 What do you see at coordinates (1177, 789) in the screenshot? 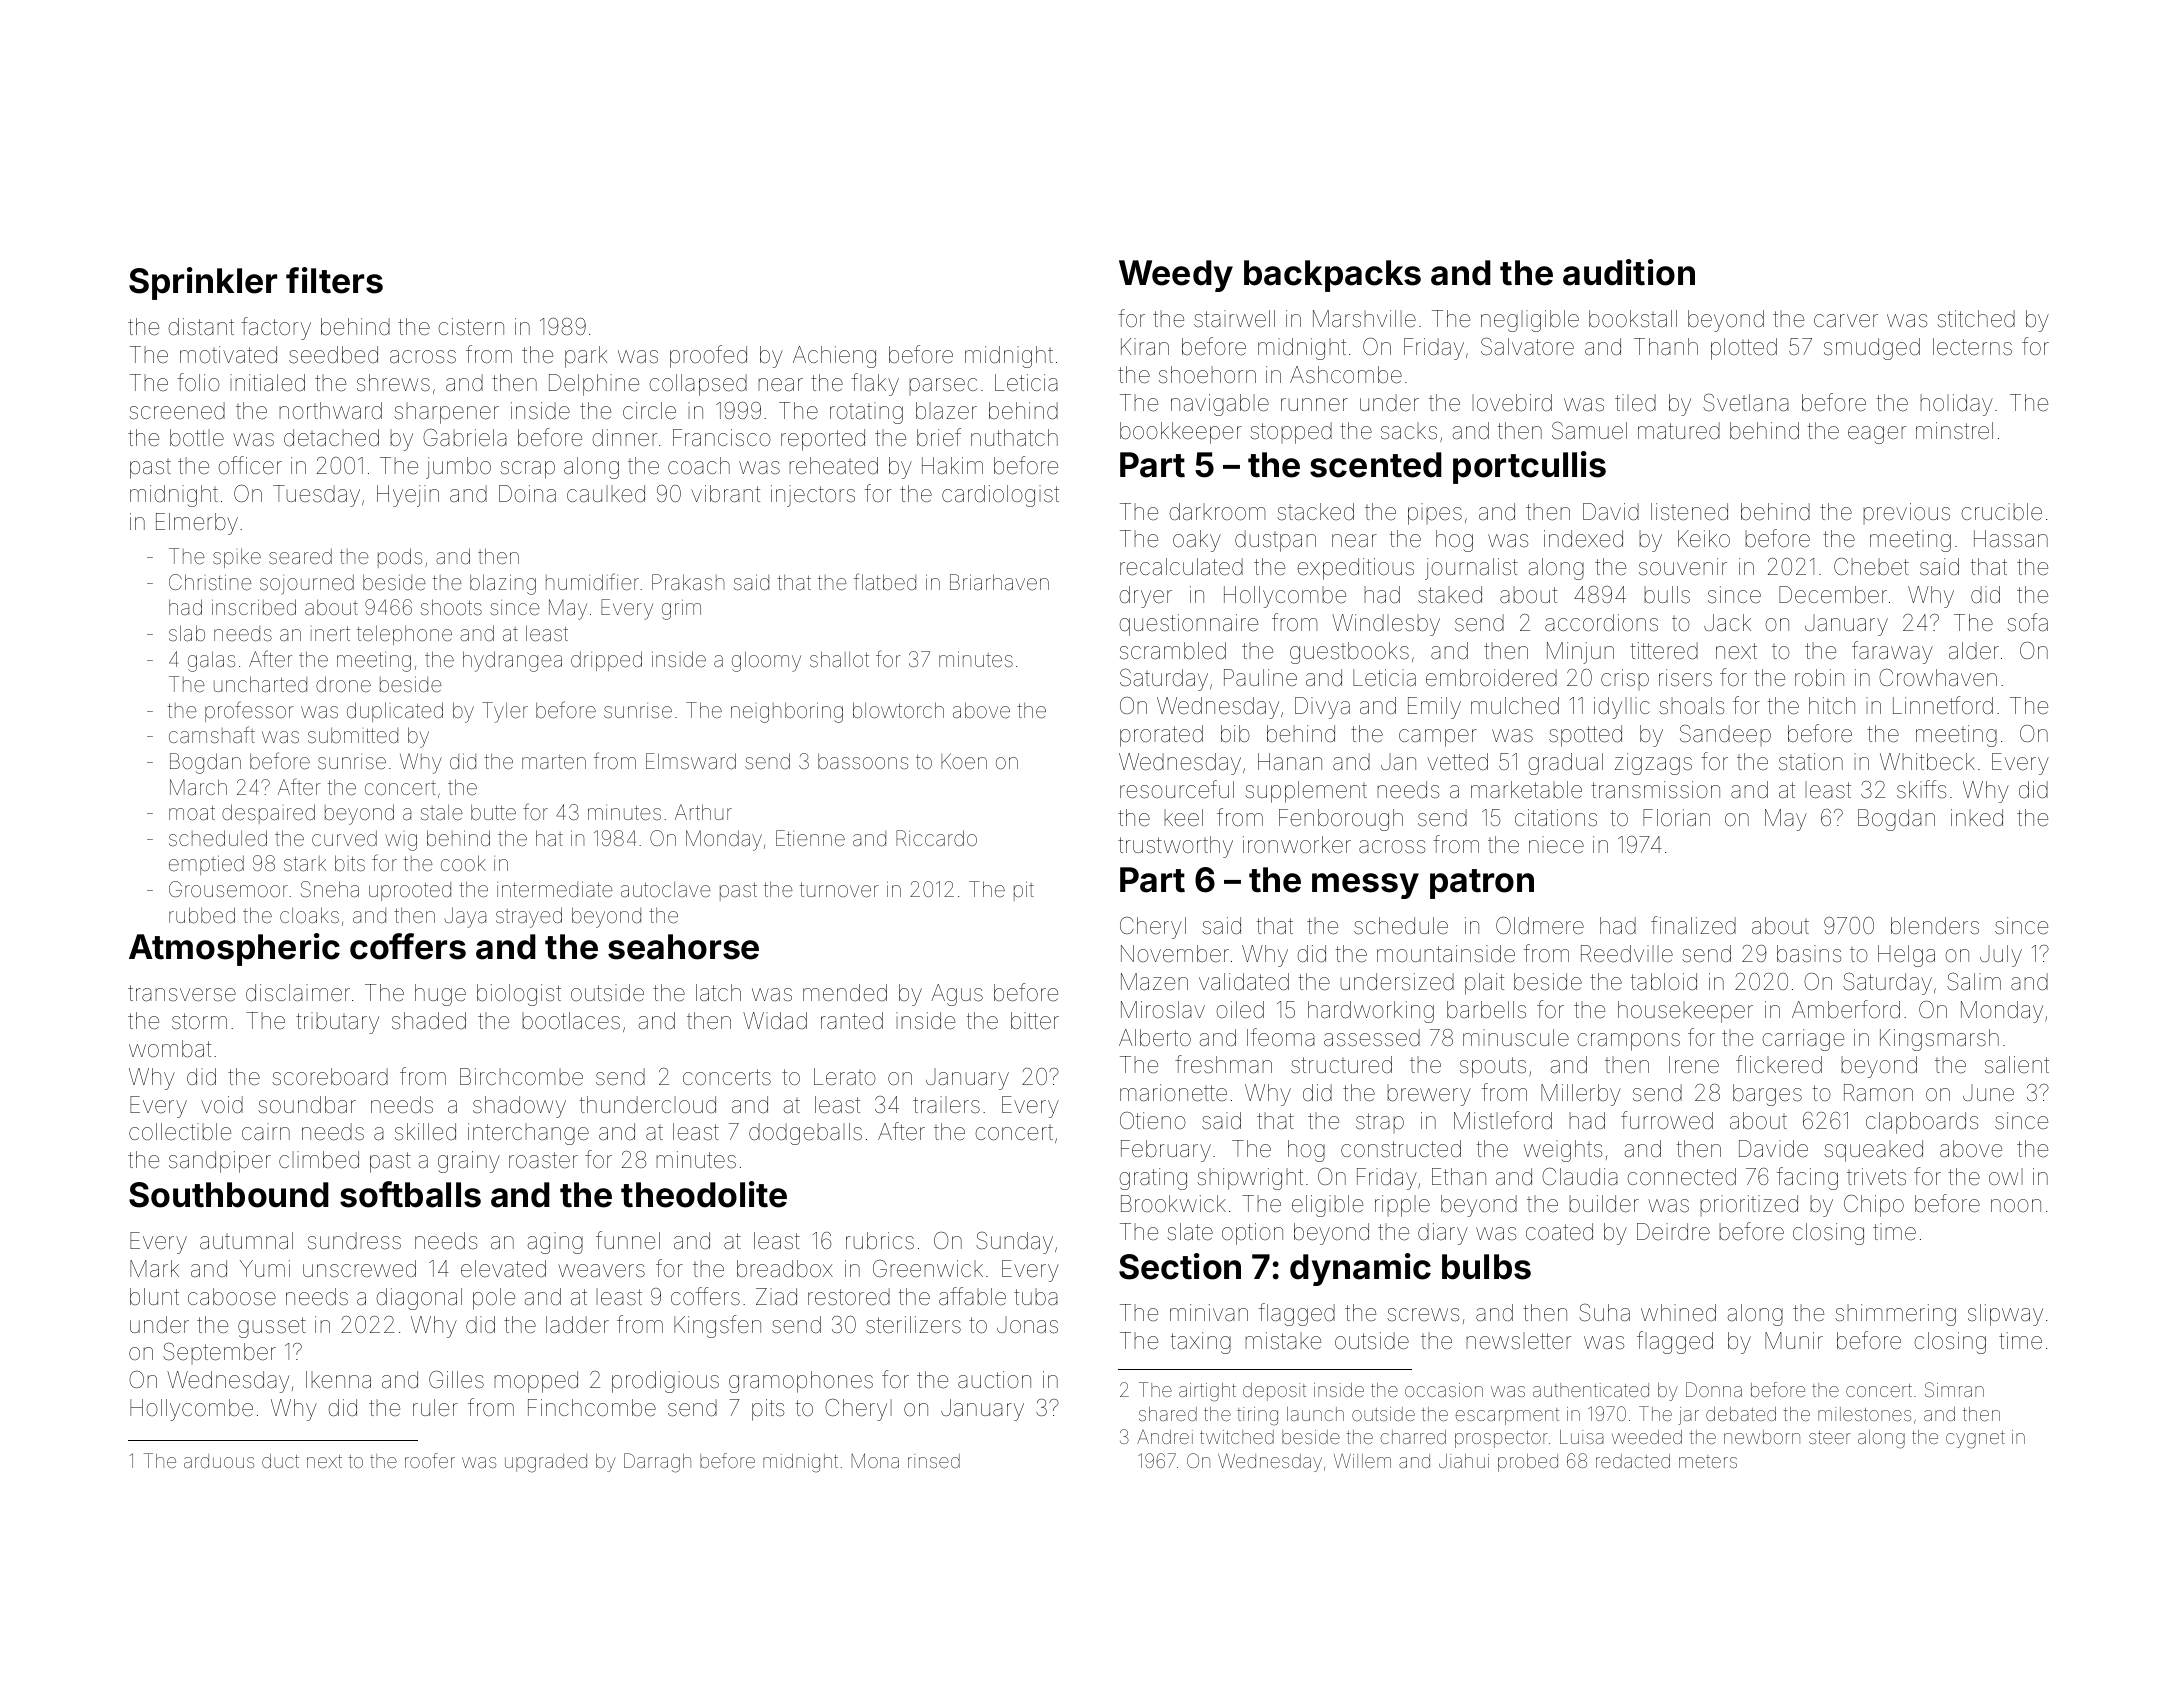
I see `resourceful` at bounding box center [1177, 789].
